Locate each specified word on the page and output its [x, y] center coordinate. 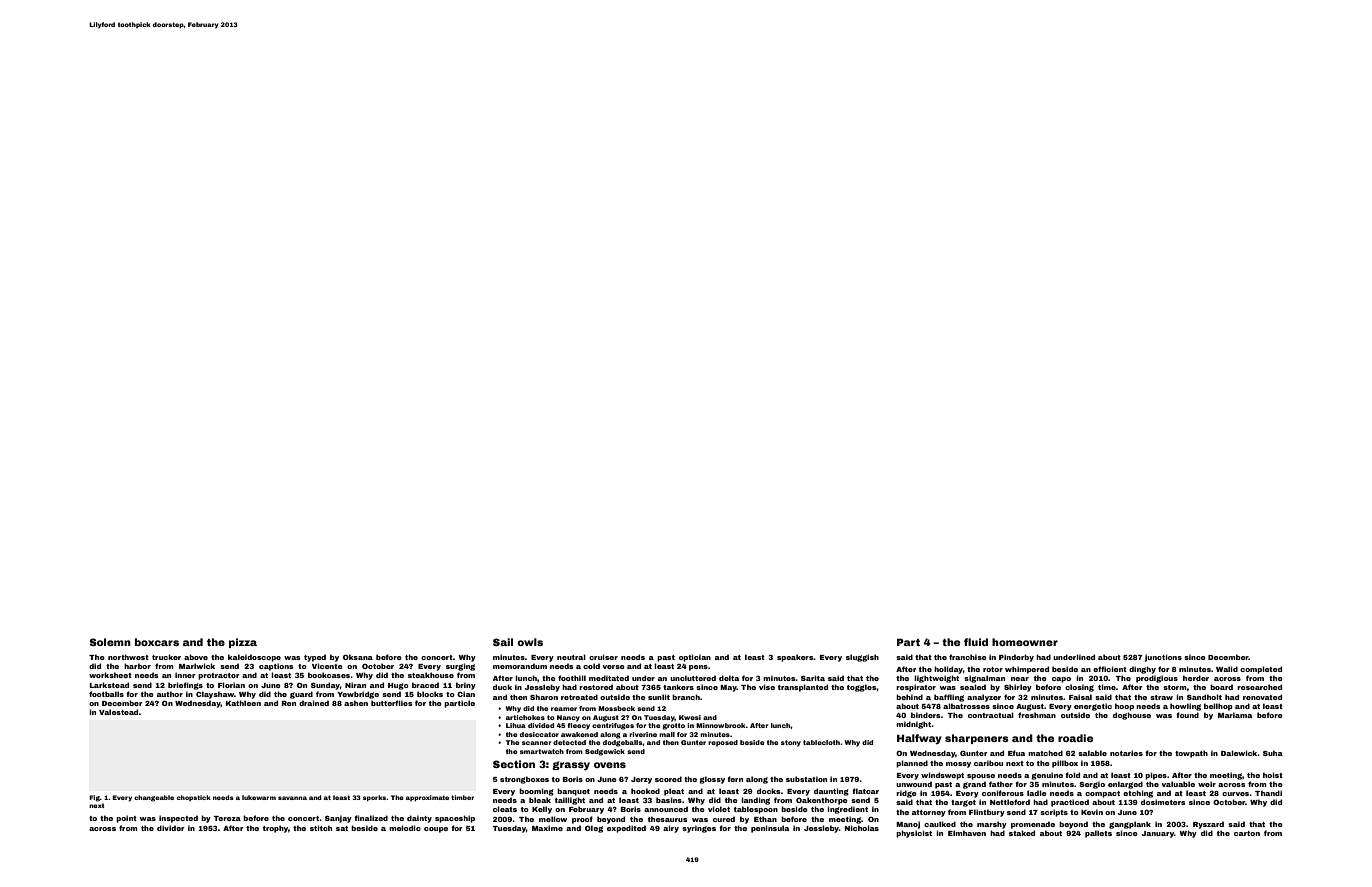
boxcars [157, 642]
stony [791, 743]
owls [530, 642]
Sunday [325, 686]
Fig [94, 798]
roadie [1075, 738]
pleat [674, 792]
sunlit [659, 697]
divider [171, 828]
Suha [1273, 753]
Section [514, 764]
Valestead [119, 712]
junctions [1163, 658]
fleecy [579, 726]
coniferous [1003, 793]
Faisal [1080, 697]
